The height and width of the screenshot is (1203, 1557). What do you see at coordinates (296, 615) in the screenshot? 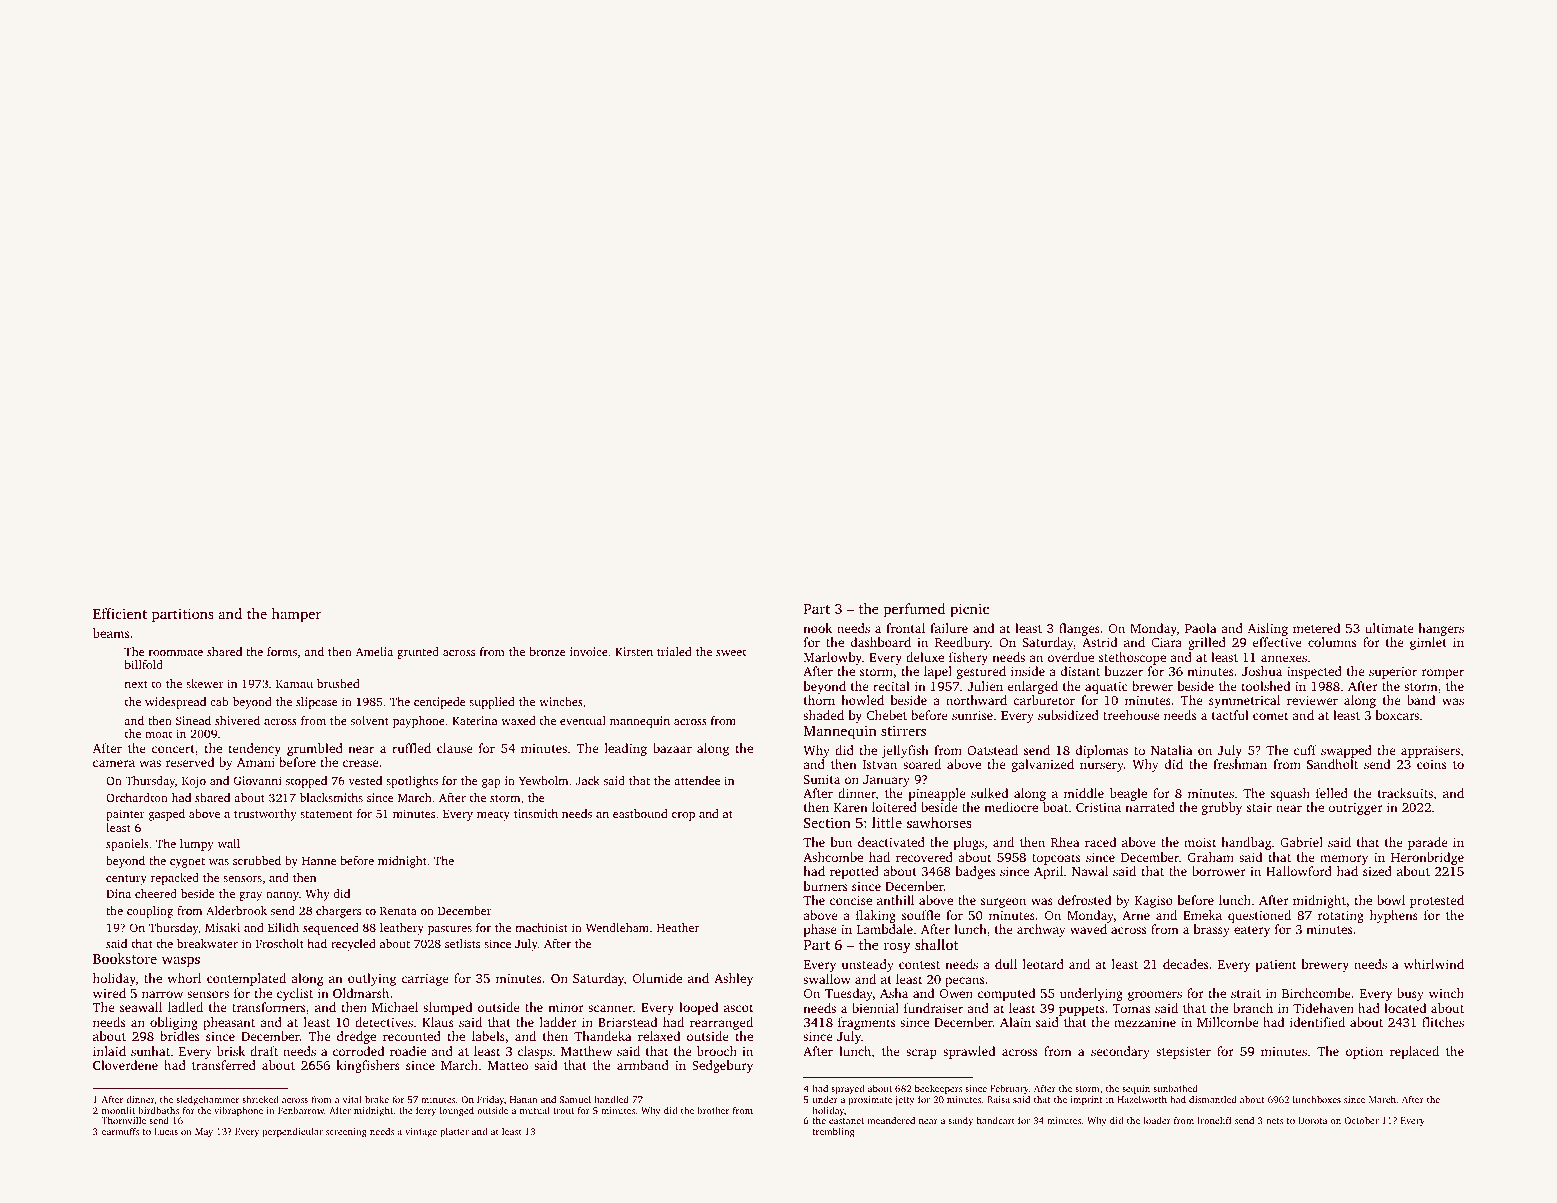
I see `hamper` at bounding box center [296, 615].
